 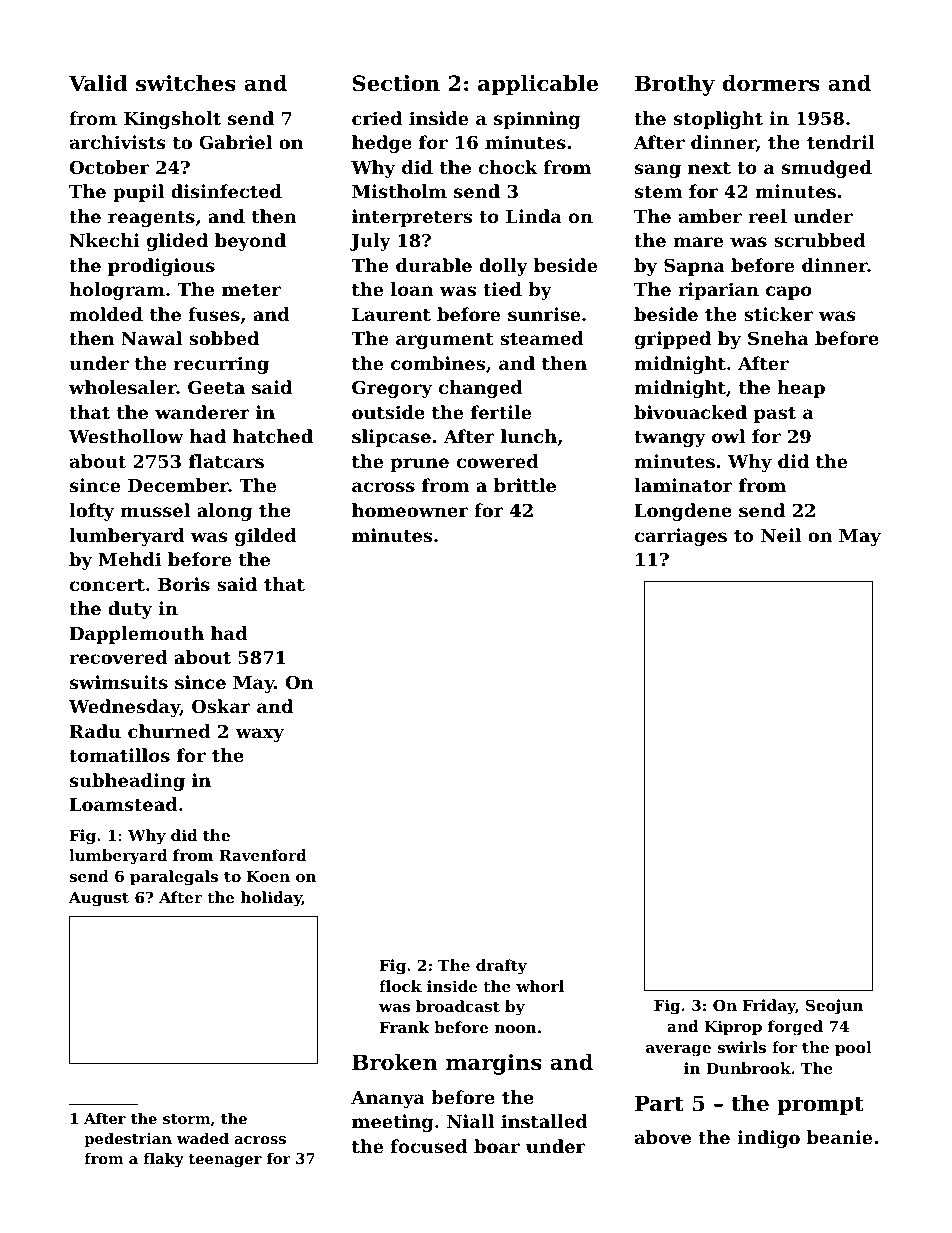 What do you see at coordinates (529, 436) in the image?
I see `lunch` at bounding box center [529, 436].
